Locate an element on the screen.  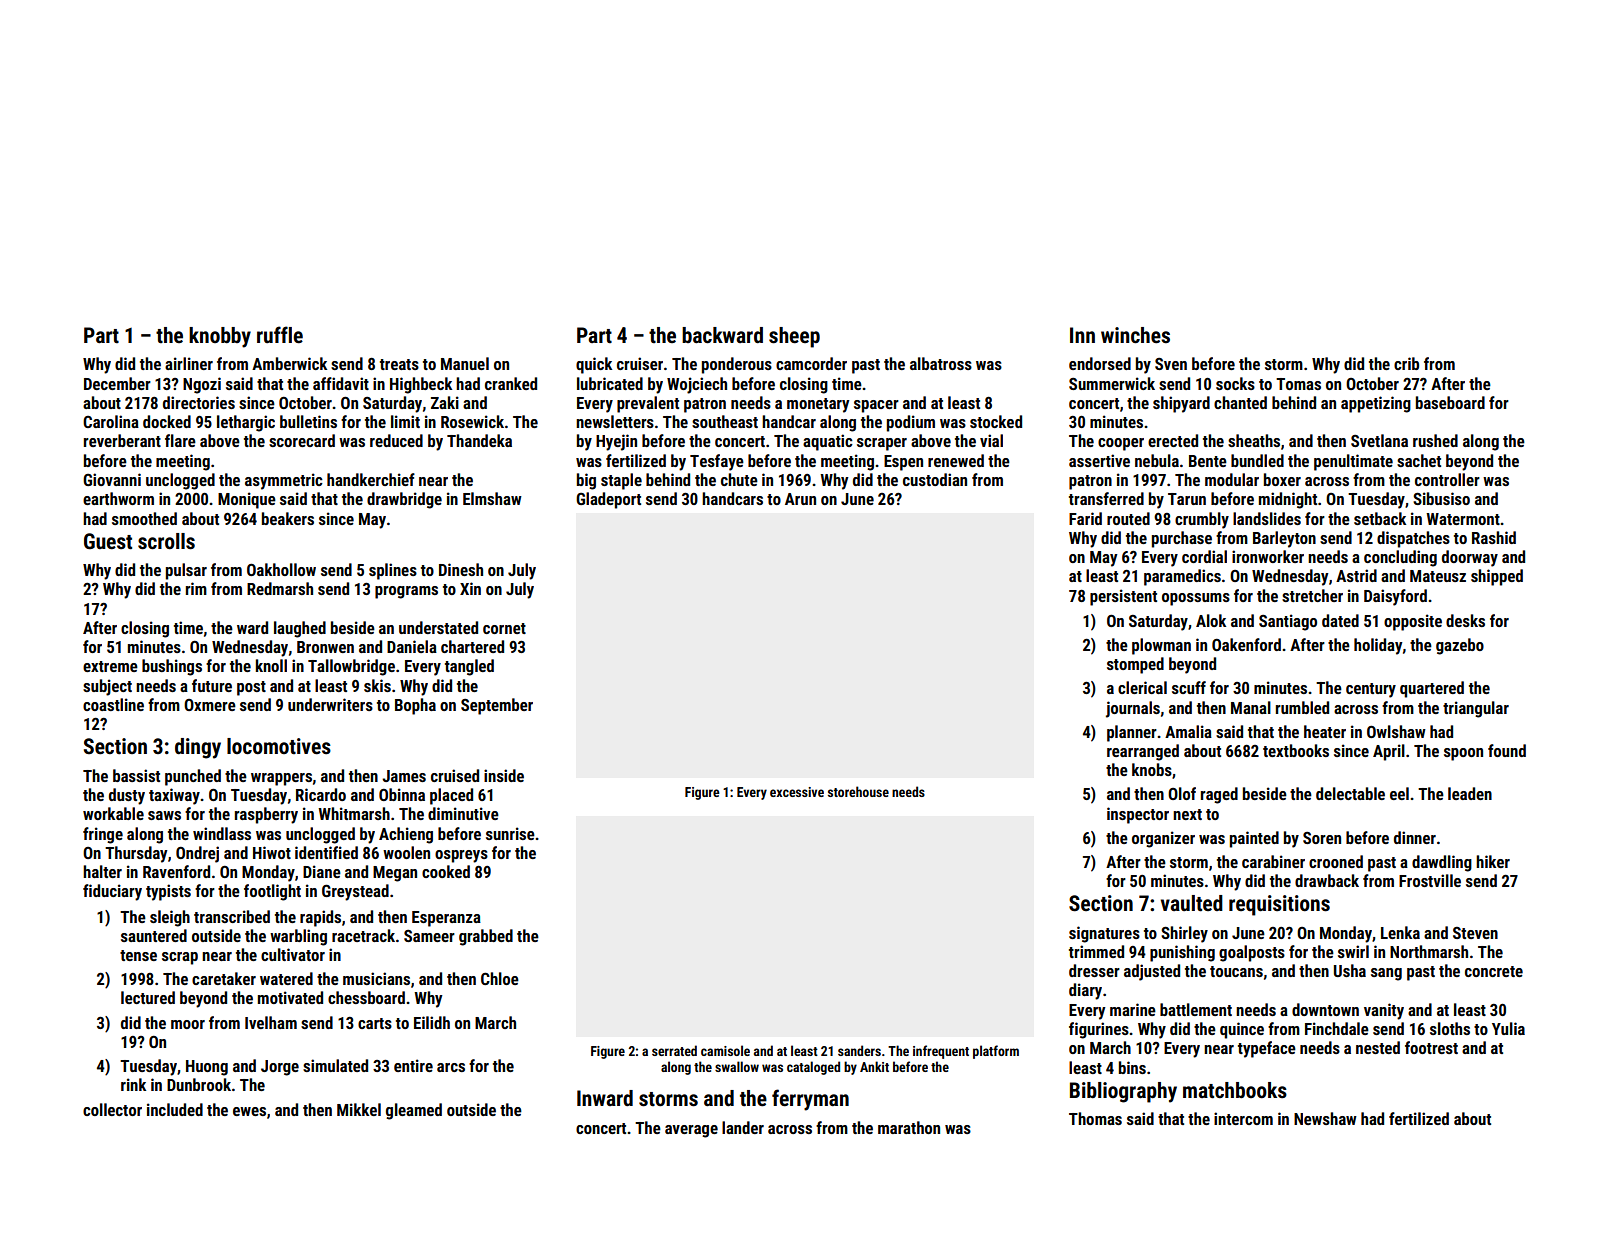
organizer is located at coordinates (1163, 839).
